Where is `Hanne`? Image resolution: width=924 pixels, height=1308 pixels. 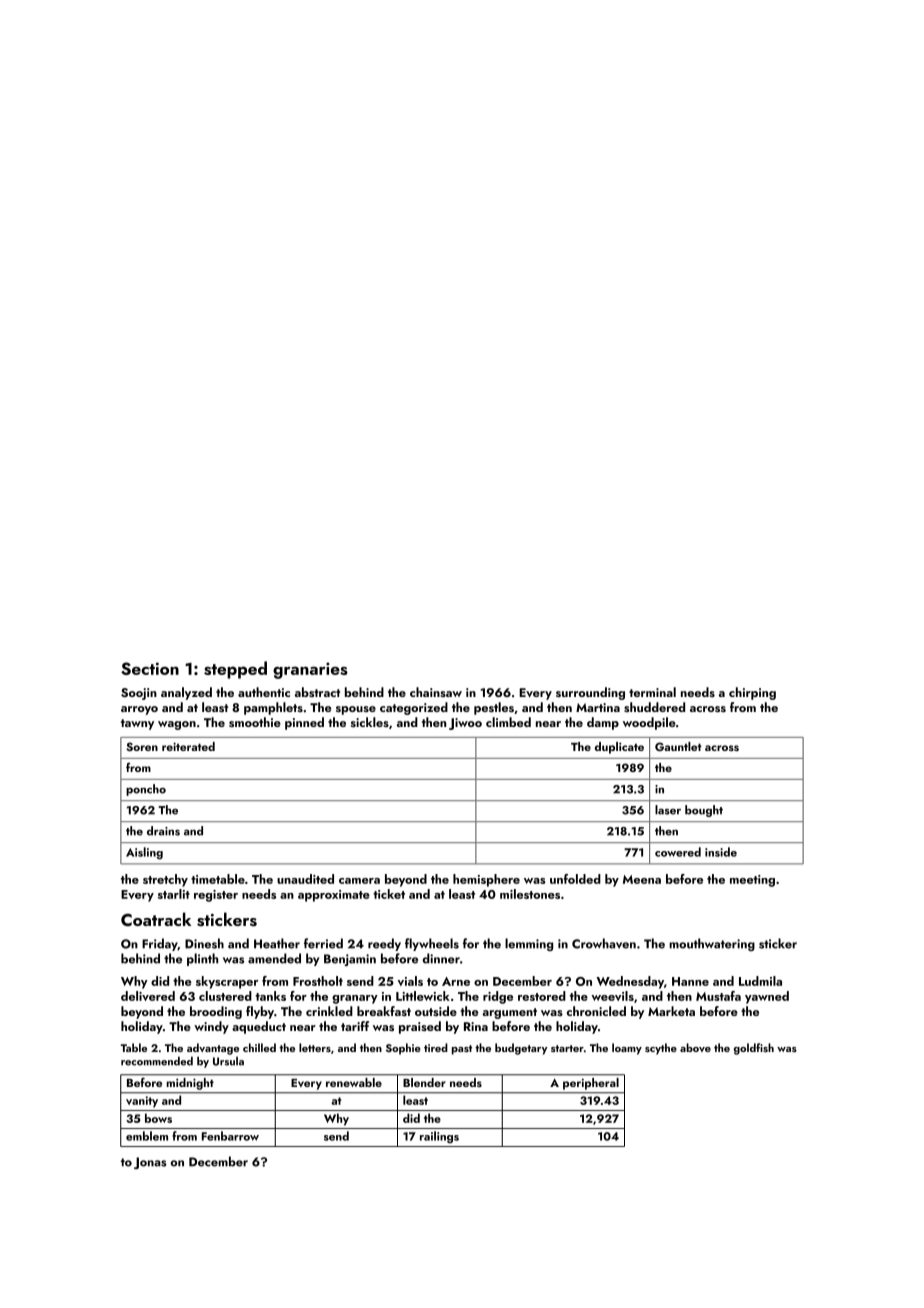
Hanne is located at coordinates (690, 981).
